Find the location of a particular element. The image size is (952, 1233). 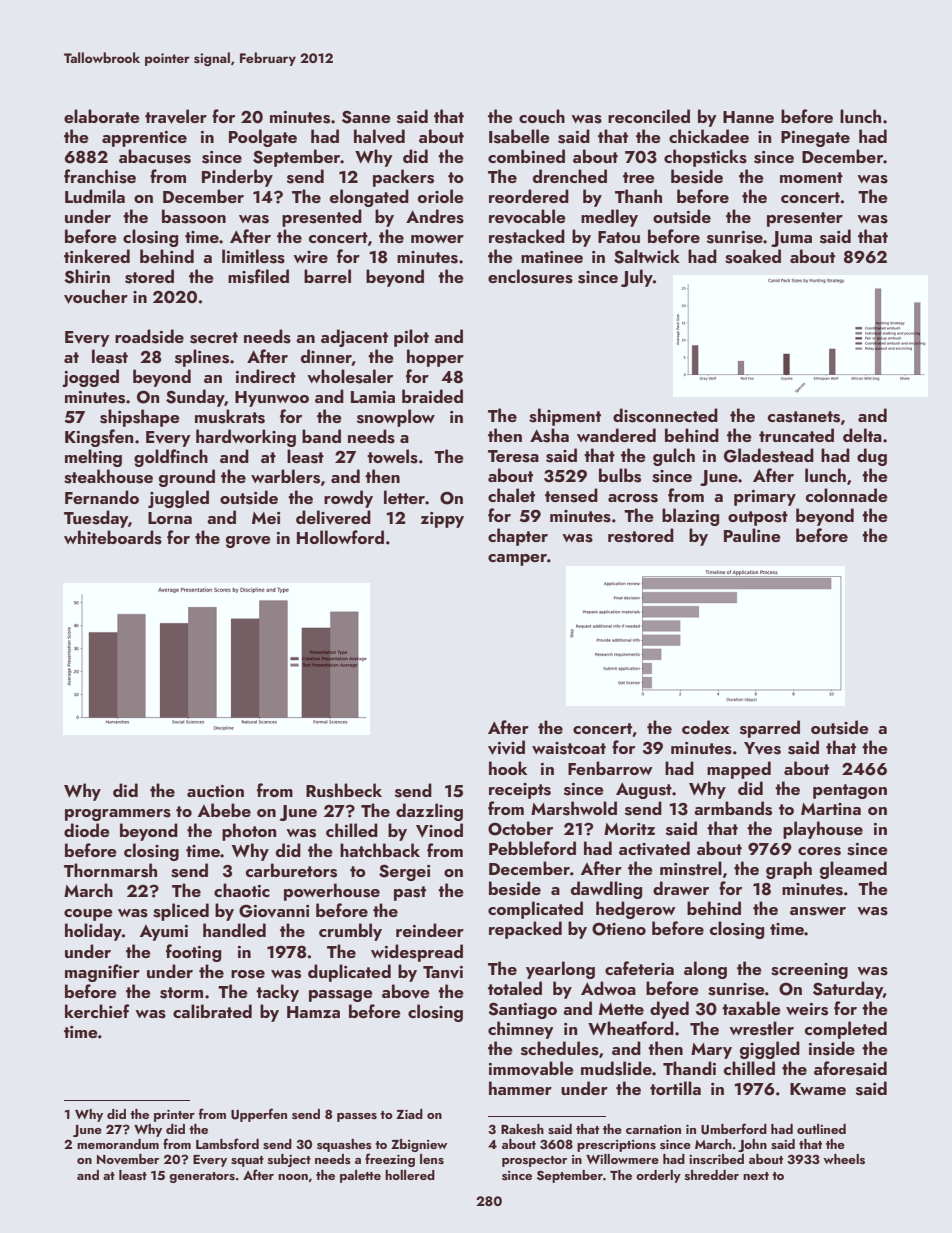

auction is located at coordinates (215, 791).
